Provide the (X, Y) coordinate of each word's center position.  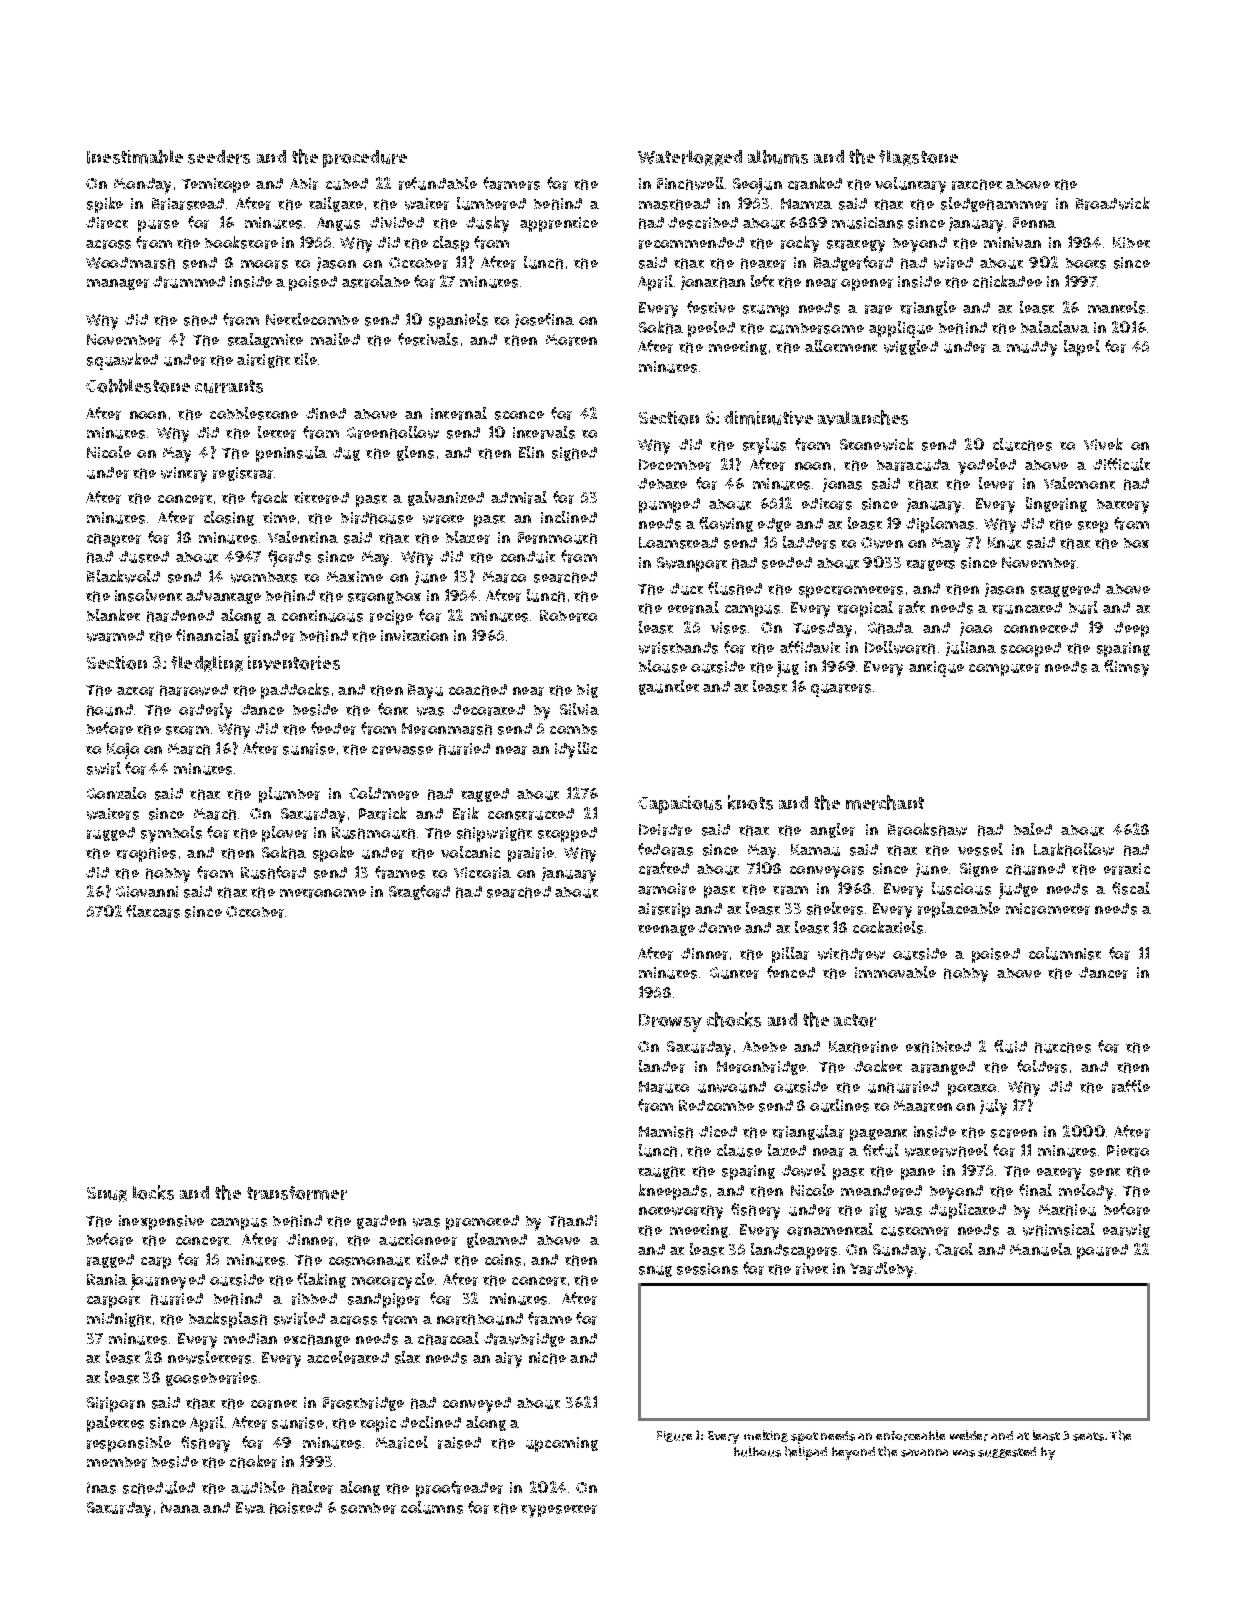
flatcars (153, 911)
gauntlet (669, 687)
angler (832, 830)
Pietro (1128, 1151)
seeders (219, 157)
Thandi (572, 1221)
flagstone (918, 158)
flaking (321, 1280)
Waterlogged (690, 158)
